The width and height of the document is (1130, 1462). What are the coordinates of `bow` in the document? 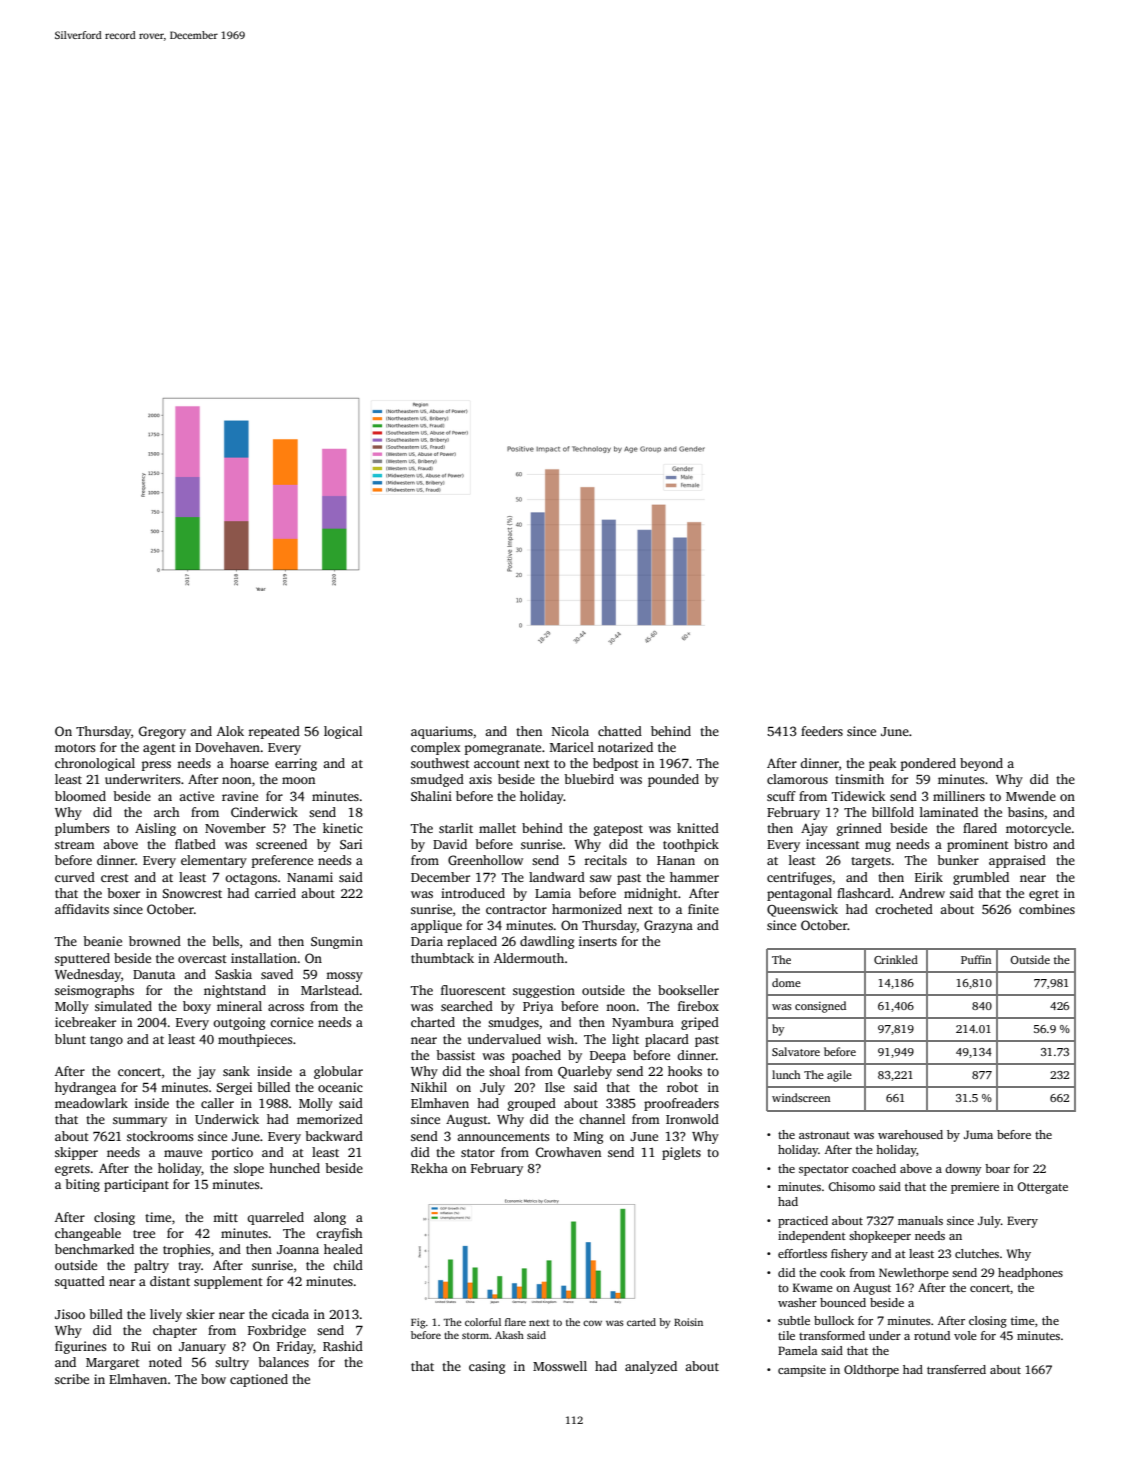 It's located at (213, 1379).
